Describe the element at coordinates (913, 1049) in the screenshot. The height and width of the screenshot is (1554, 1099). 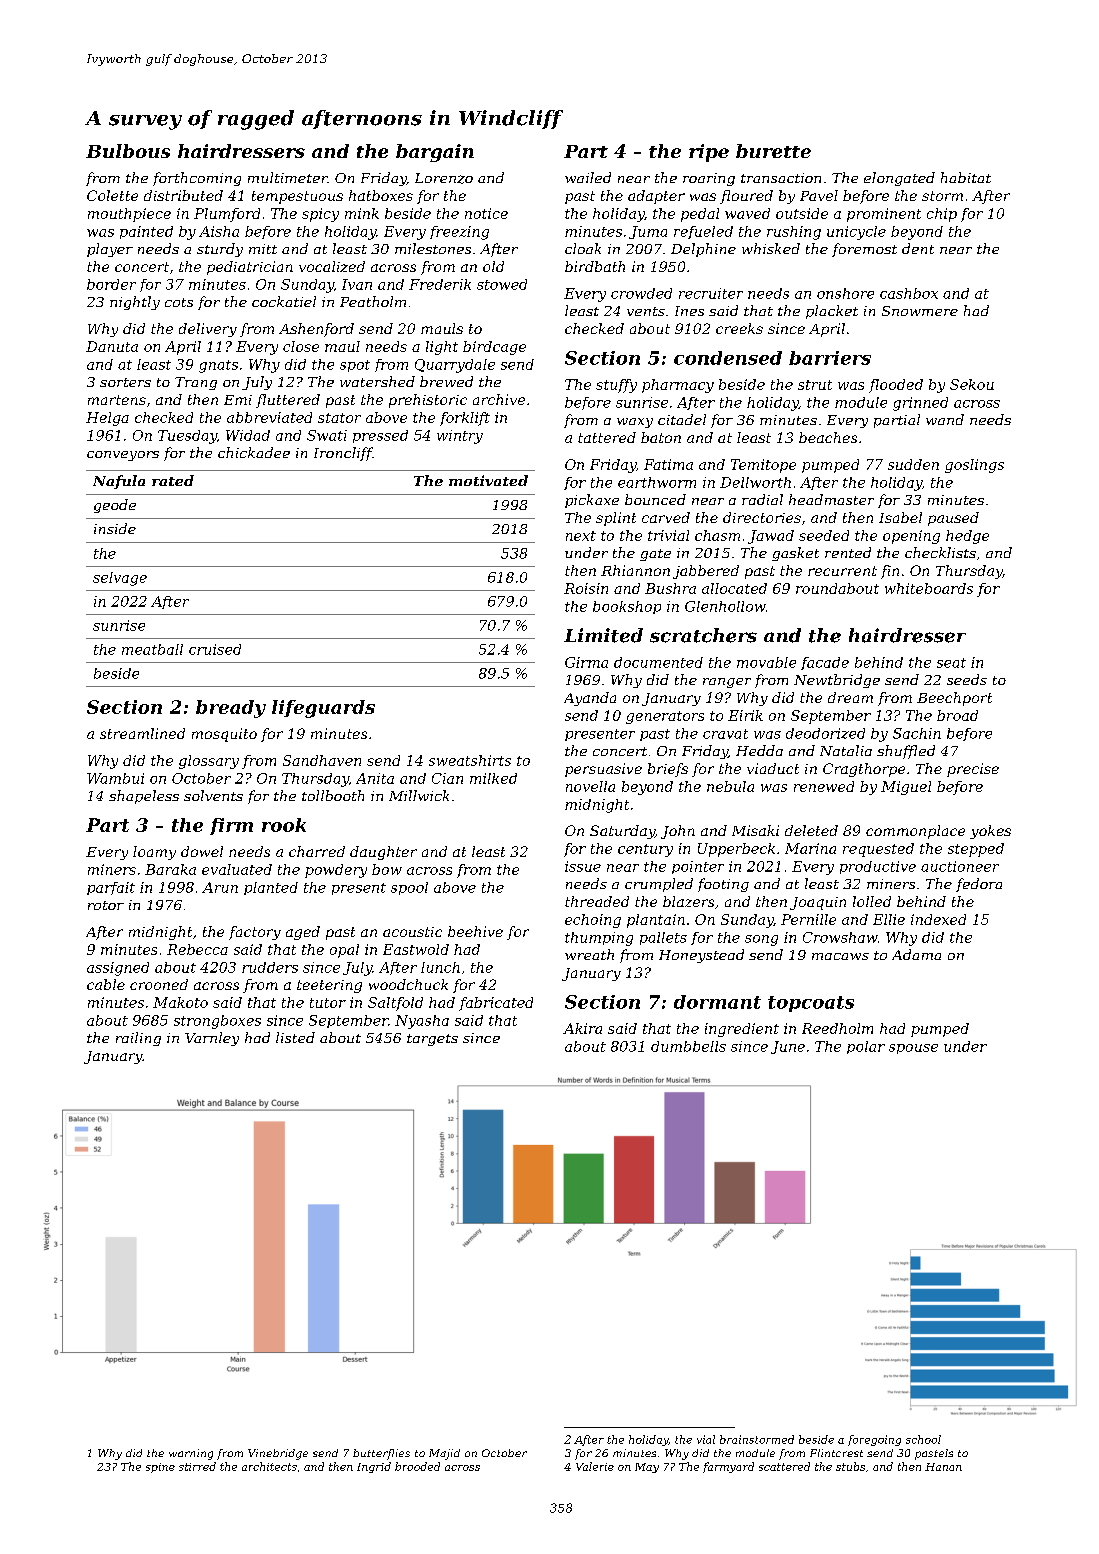
I see `spouse` at that location.
